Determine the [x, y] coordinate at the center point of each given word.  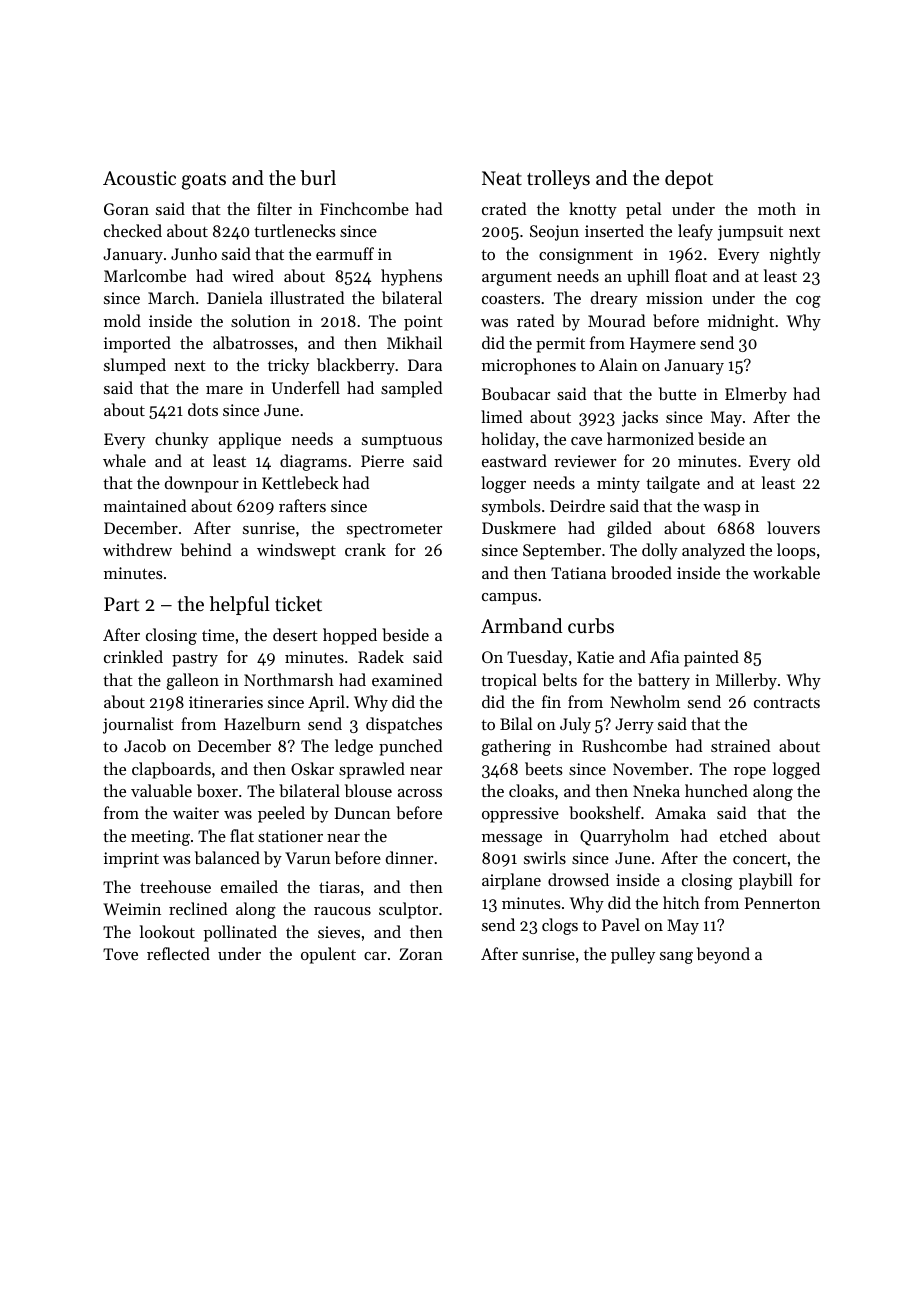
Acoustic [139, 178]
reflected [178, 953]
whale [124, 460]
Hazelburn [262, 723]
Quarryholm [624, 837]
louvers [793, 527]
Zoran [421, 954]
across [420, 793]
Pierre [382, 461]
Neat [502, 178]
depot [689, 179]
